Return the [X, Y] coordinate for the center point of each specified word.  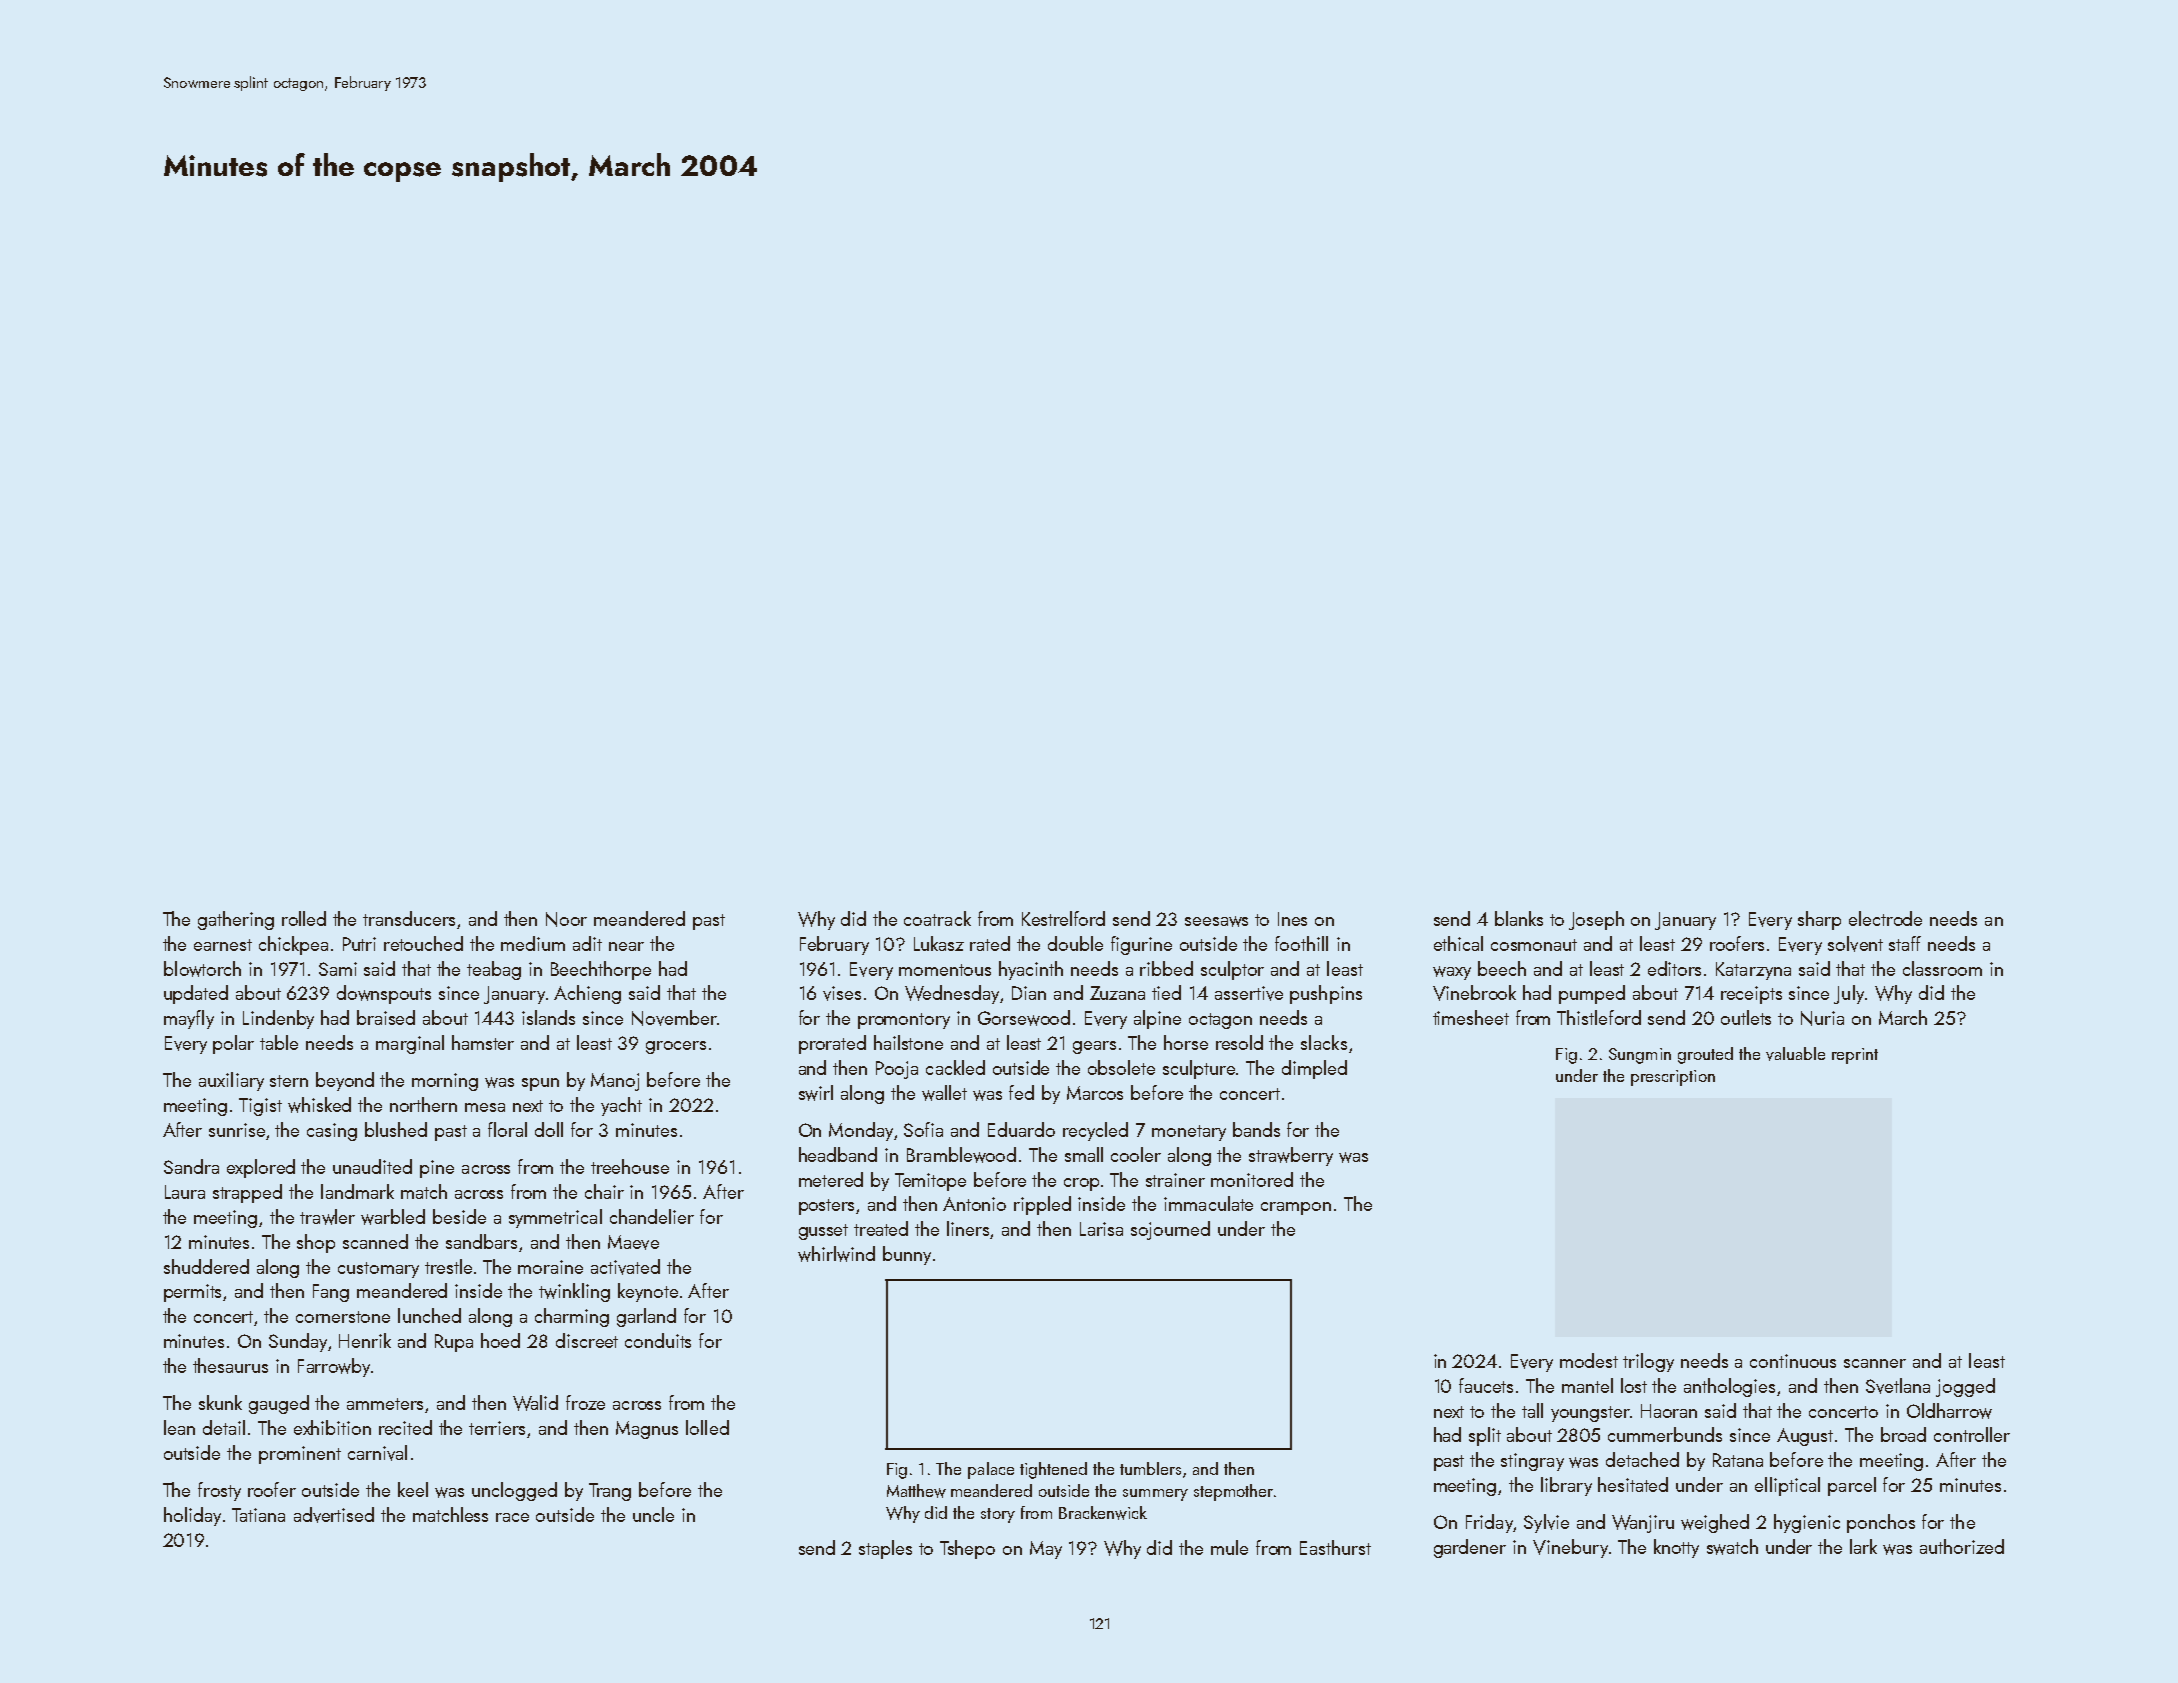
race [512, 1517]
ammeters [385, 1404]
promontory [904, 1021]
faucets [1486, 1385]
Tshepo [967, 1549]
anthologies [1729, 1387]
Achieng [587, 994]
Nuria [1822, 1018]
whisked [319, 1105]
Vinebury [1570, 1548]
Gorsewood [1024, 1018]
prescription [1673, 1078]
